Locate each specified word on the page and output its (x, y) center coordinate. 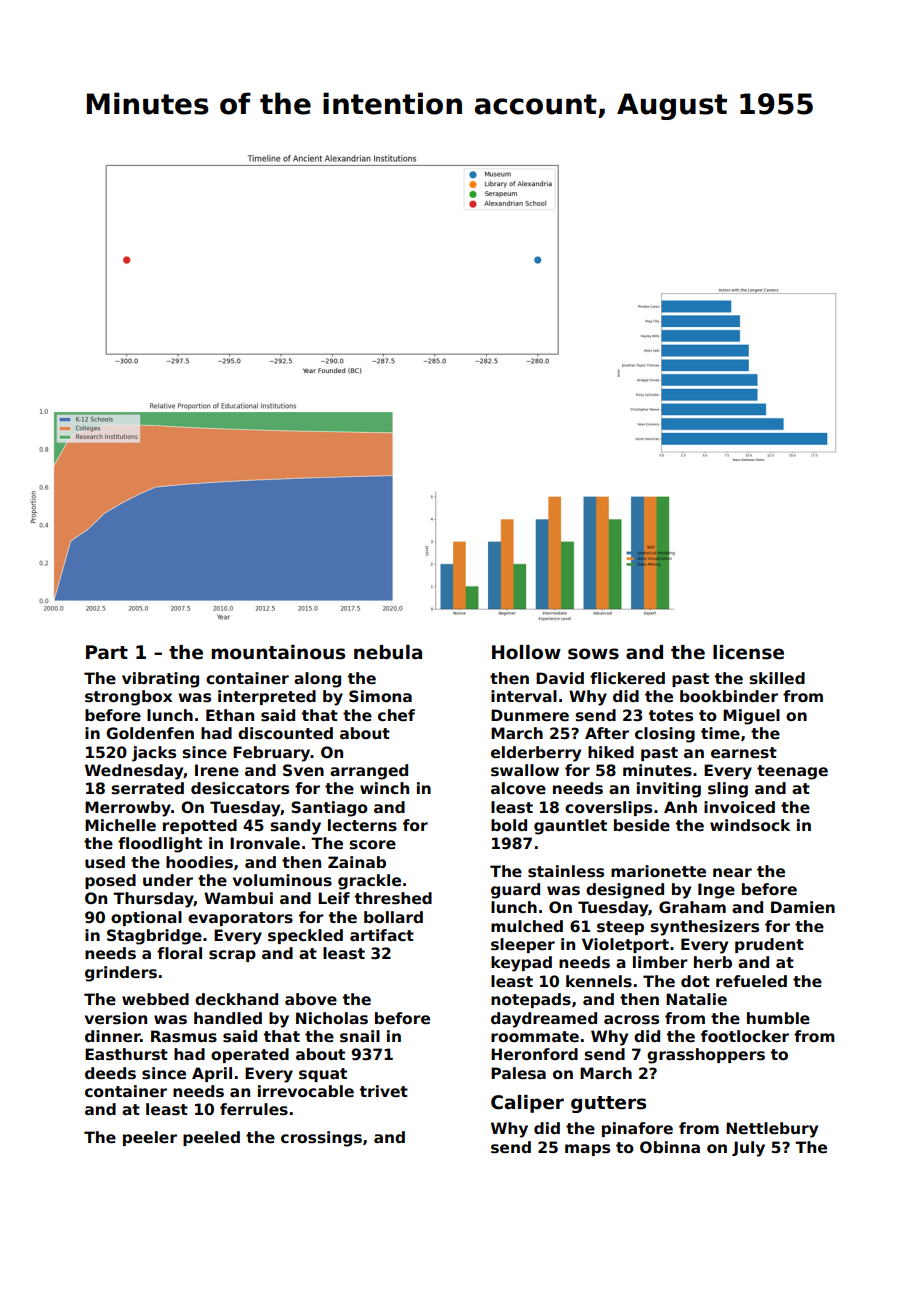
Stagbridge (154, 937)
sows (593, 654)
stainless (566, 871)
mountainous (278, 652)
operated (250, 1055)
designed (625, 891)
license (748, 652)
